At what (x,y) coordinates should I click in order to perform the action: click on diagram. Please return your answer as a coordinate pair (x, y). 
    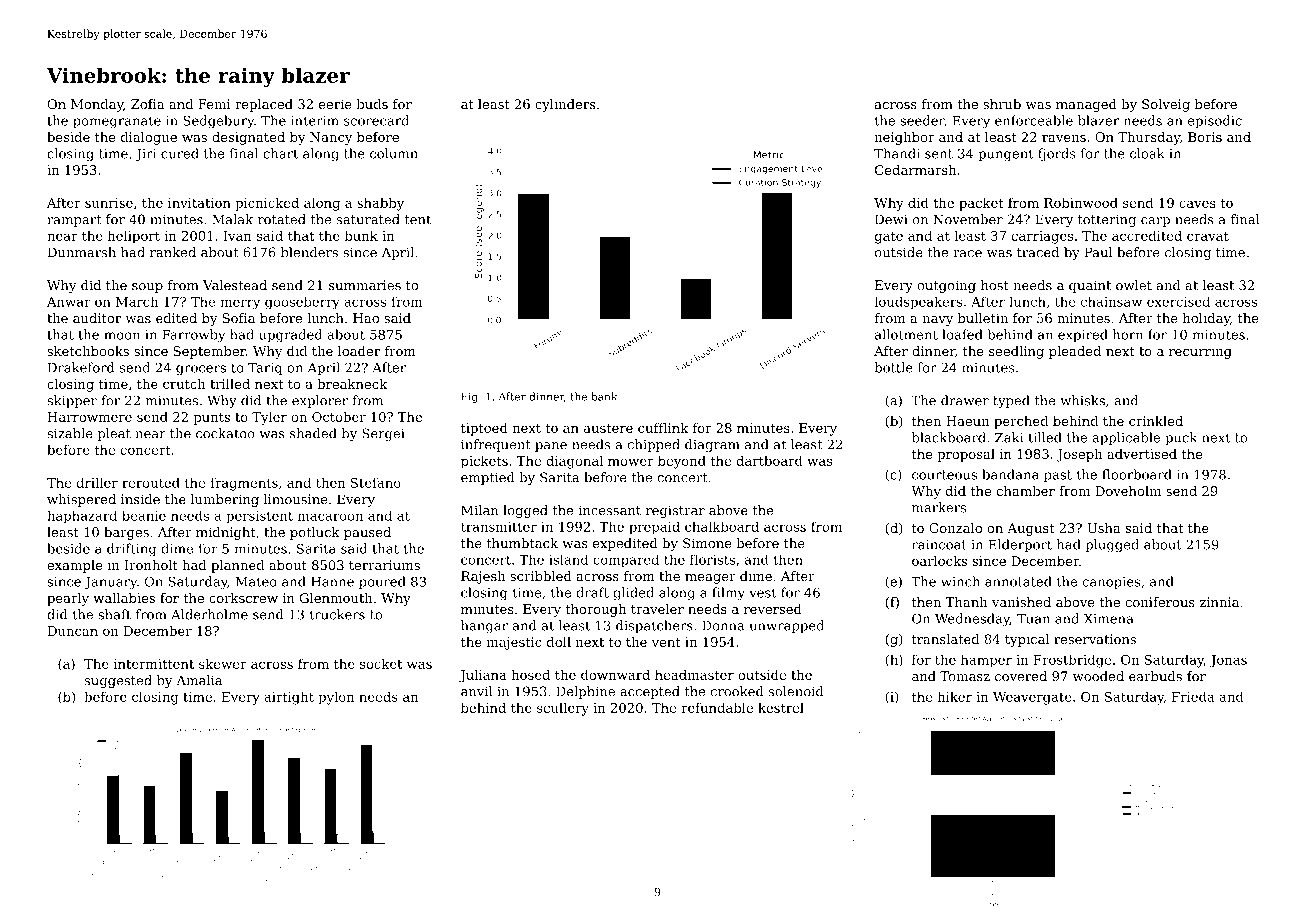
    Looking at the image, I should click on (712, 445).
